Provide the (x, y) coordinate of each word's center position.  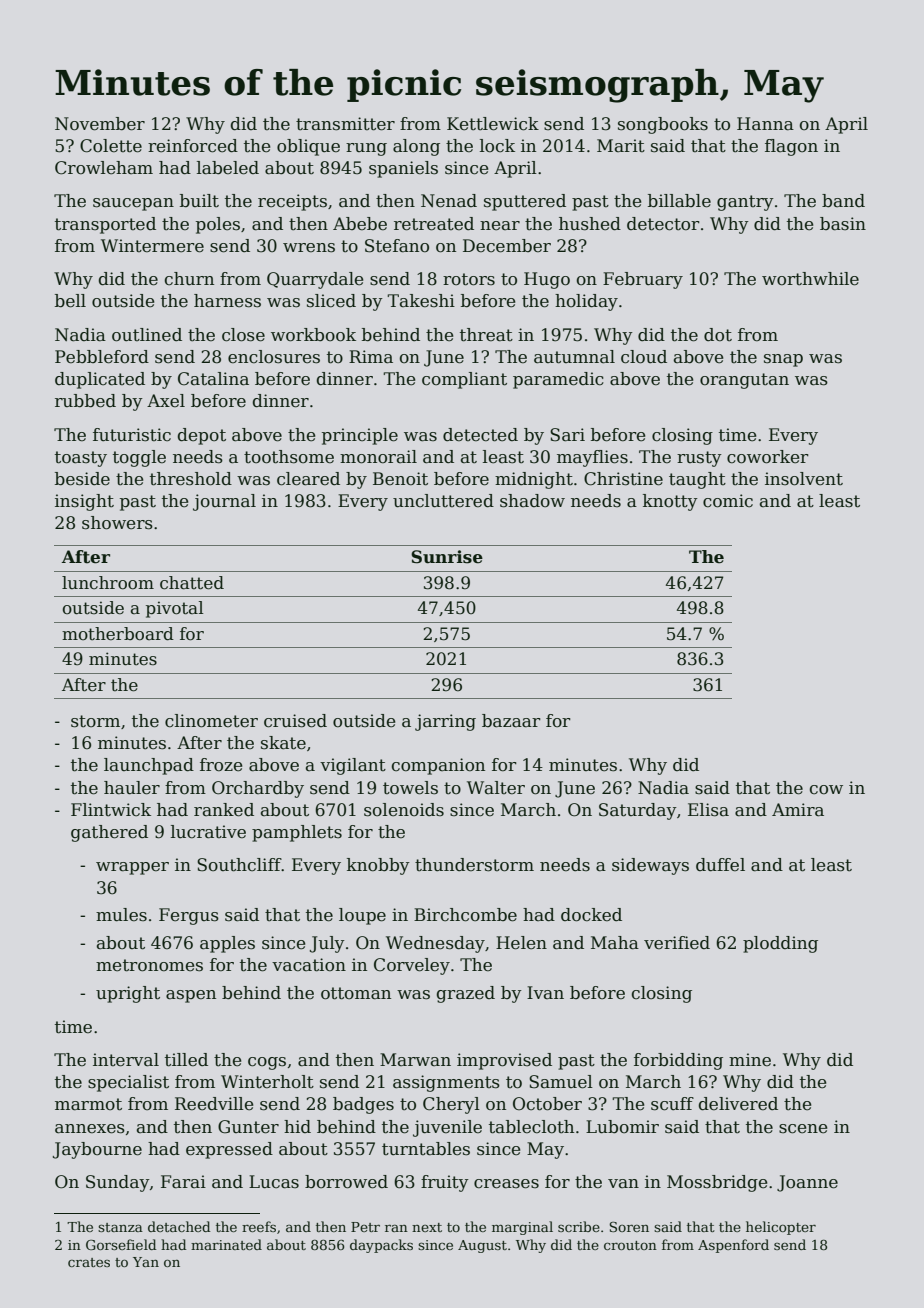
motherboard (118, 634)
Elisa (708, 810)
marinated (226, 1244)
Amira (798, 810)
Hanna (765, 124)
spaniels (403, 169)
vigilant (353, 766)
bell (70, 301)
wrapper (132, 868)
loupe (362, 916)
